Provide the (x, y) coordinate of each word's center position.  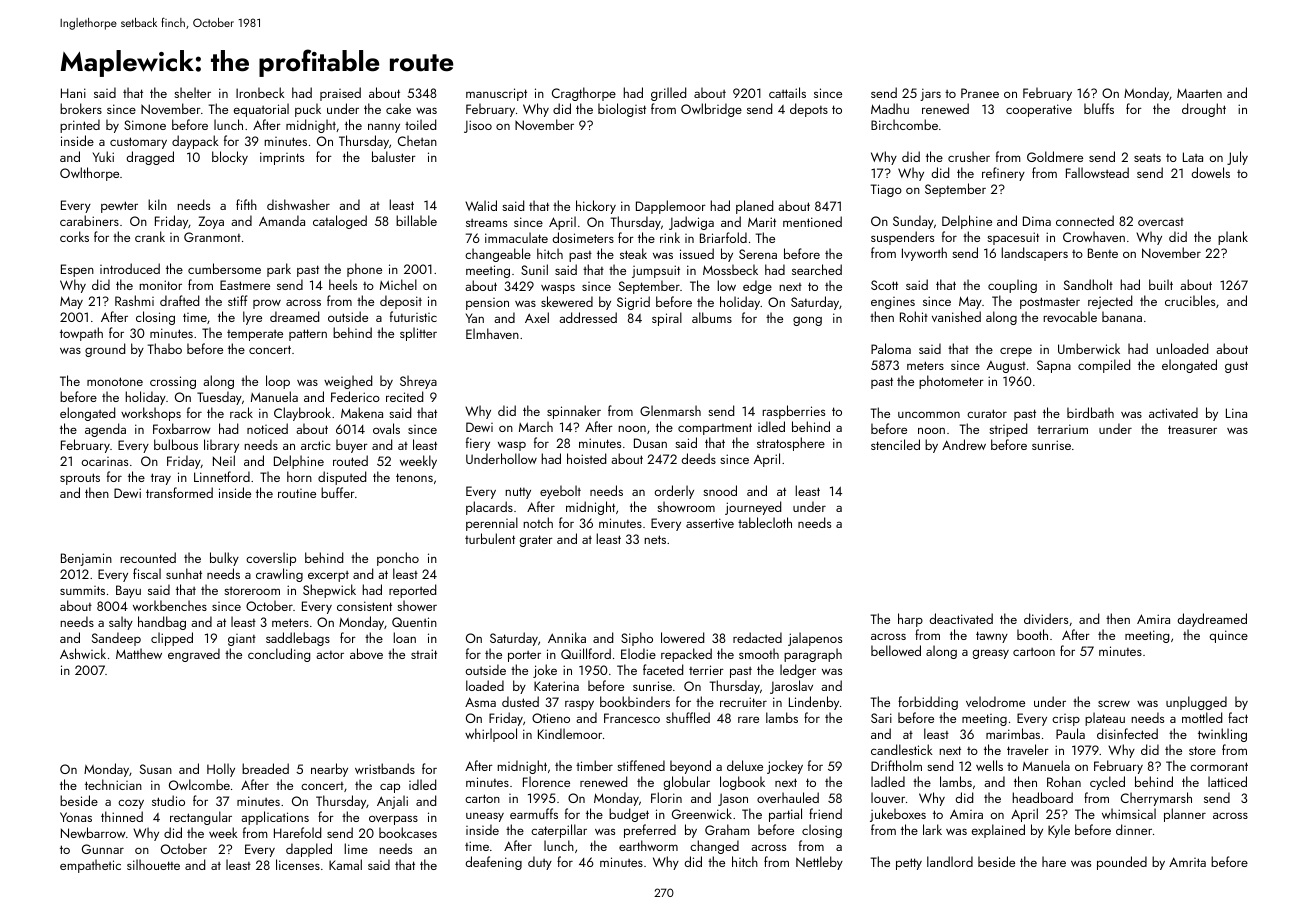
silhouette (153, 864)
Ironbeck (260, 92)
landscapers (1034, 254)
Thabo (165, 348)
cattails (787, 92)
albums (712, 317)
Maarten (1199, 93)
